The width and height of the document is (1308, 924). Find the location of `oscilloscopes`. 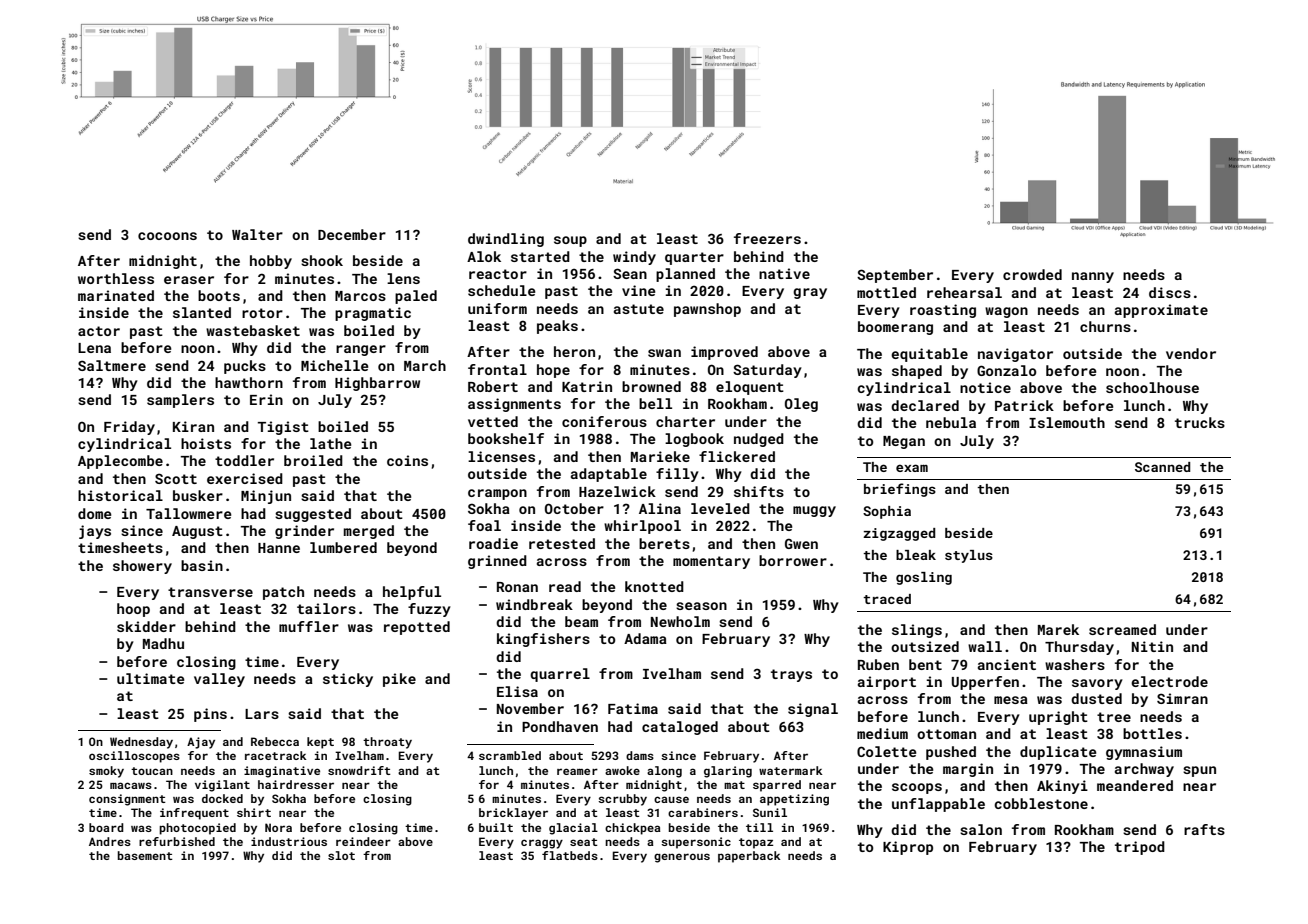

oscilloscopes is located at coordinates (134, 757).
